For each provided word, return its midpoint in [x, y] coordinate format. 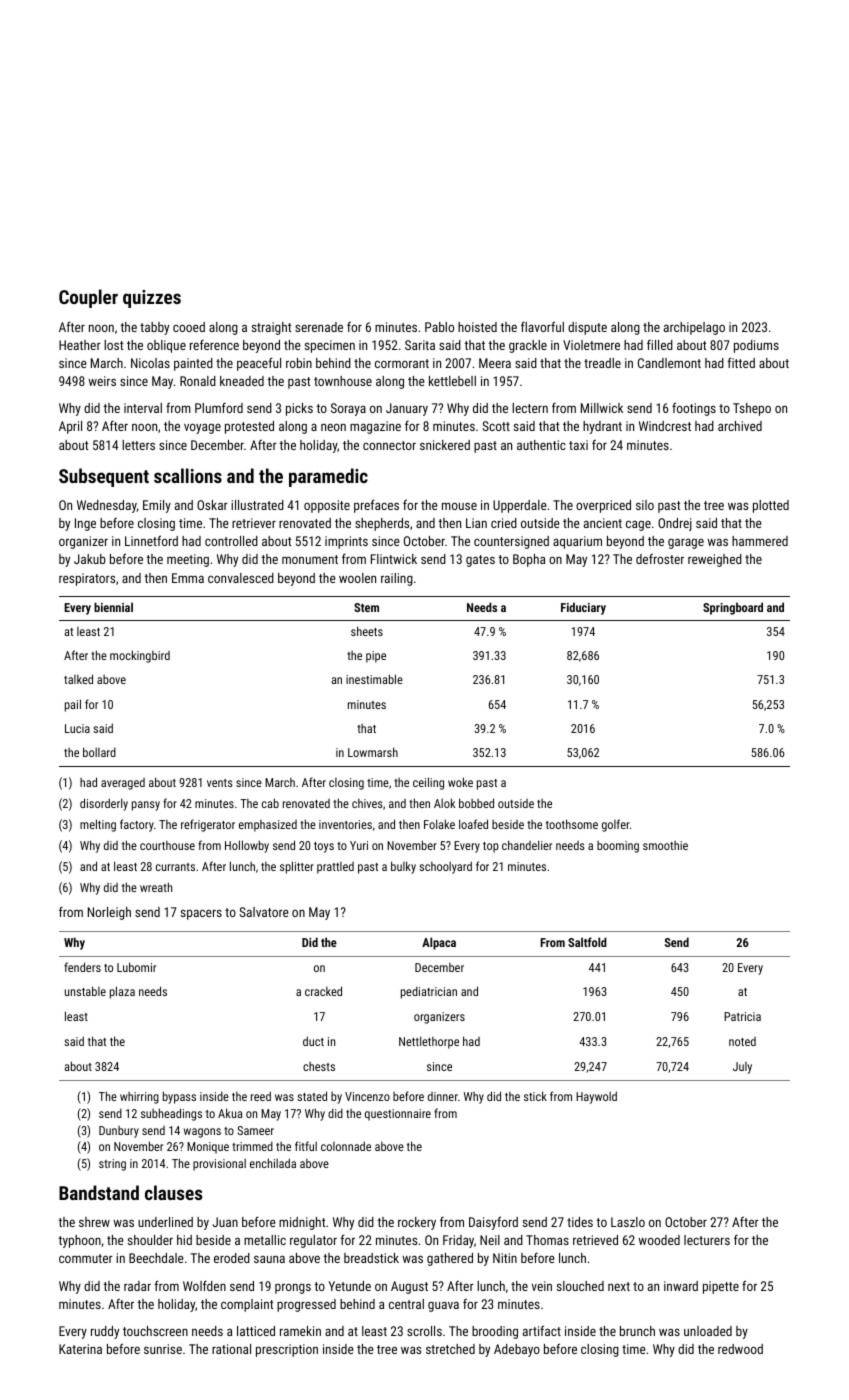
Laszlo [628, 1222]
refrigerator [208, 825]
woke [460, 782]
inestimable [374, 679]
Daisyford [493, 1223]
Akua [230, 1113]
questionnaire [398, 1115]
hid [184, 1240]
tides [580, 1222]
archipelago [694, 328]
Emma [188, 578]
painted [193, 364]
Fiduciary [583, 608]
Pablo [439, 327]
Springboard [733, 608]
